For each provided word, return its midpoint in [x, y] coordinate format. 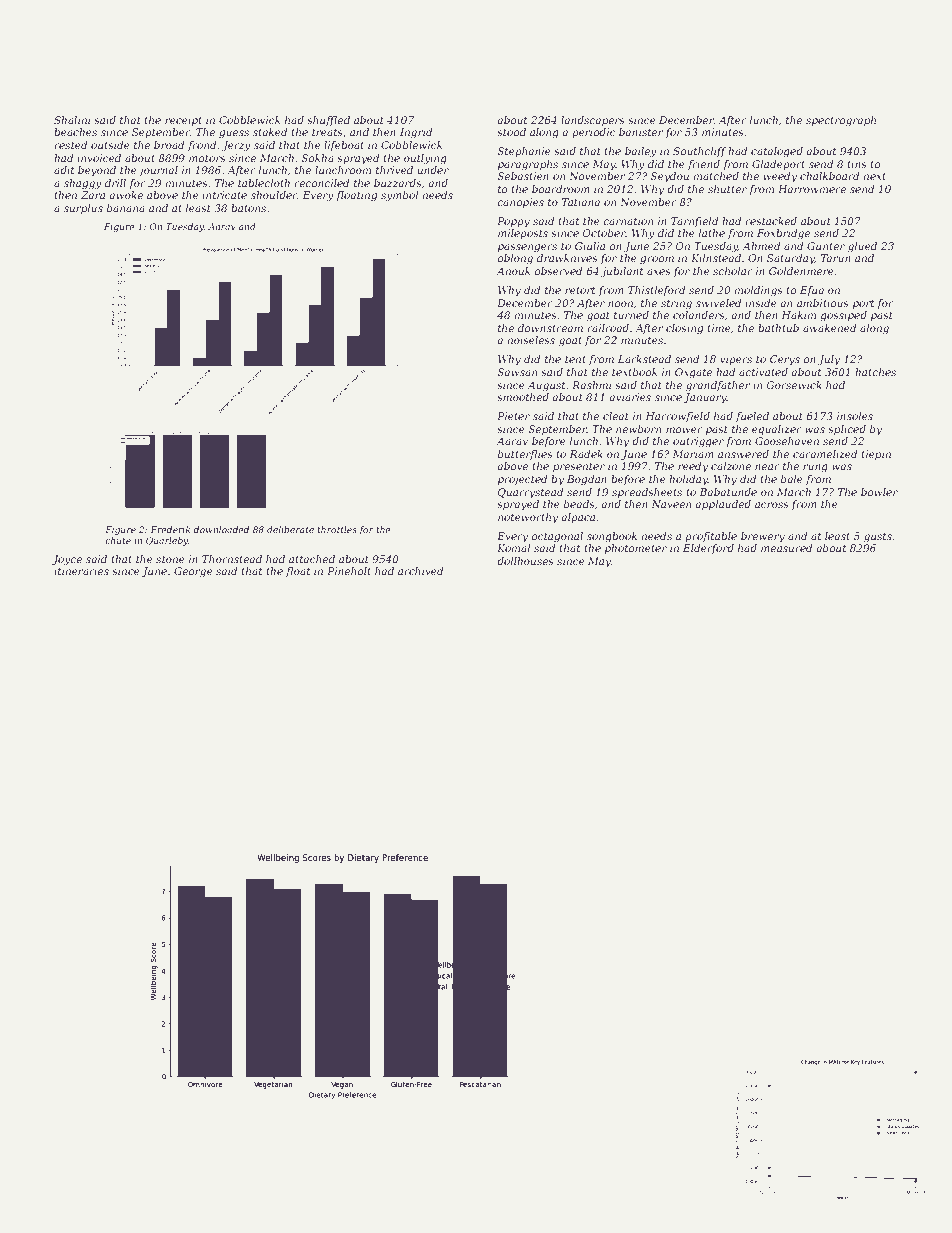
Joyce [67, 560]
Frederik [170, 529]
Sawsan [517, 372]
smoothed [523, 397]
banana [126, 208]
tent [575, 359]
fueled [752, 417]
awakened [830, 328]
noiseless [531, 340]
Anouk [513, 271]
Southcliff [700, 152]
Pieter [513, 416]
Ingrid [416, 133]
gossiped [843, 316]
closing [684, 329]
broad [169, 145]
